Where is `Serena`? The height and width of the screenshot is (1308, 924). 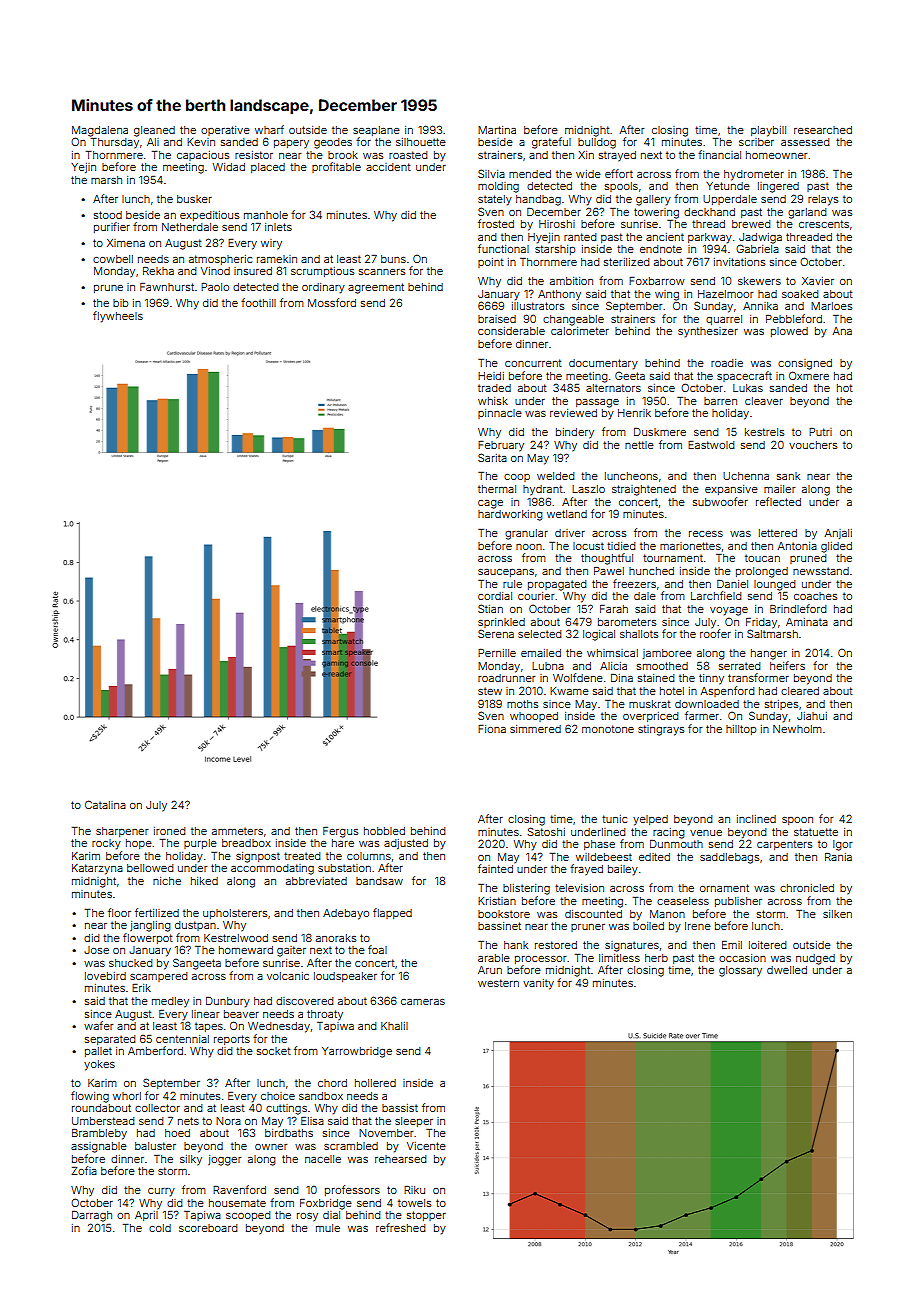
Serena is located at coordinates (496, 633).
